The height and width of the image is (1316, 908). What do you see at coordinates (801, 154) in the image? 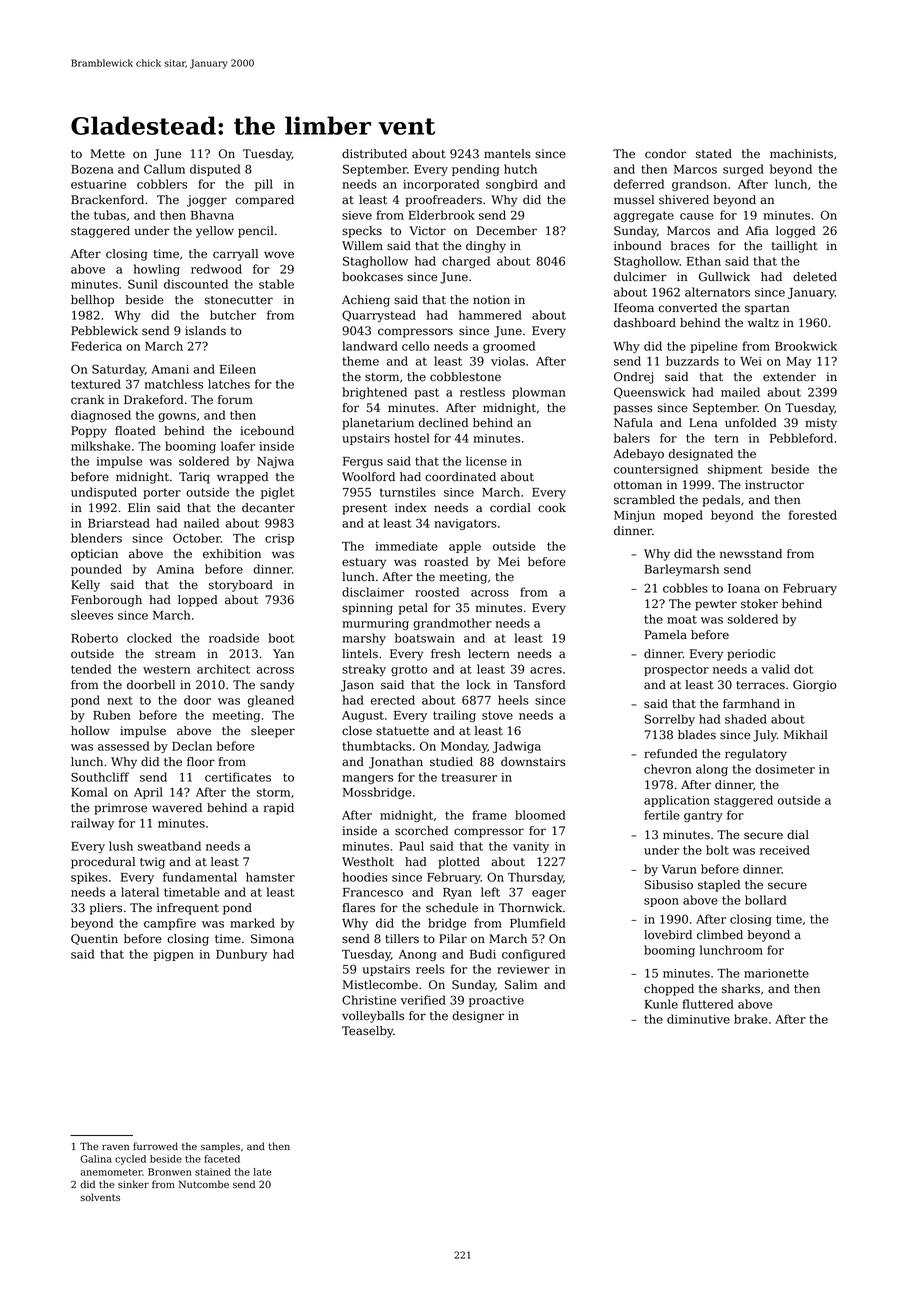
I see `machinists` at bounding box center [801, 154].
